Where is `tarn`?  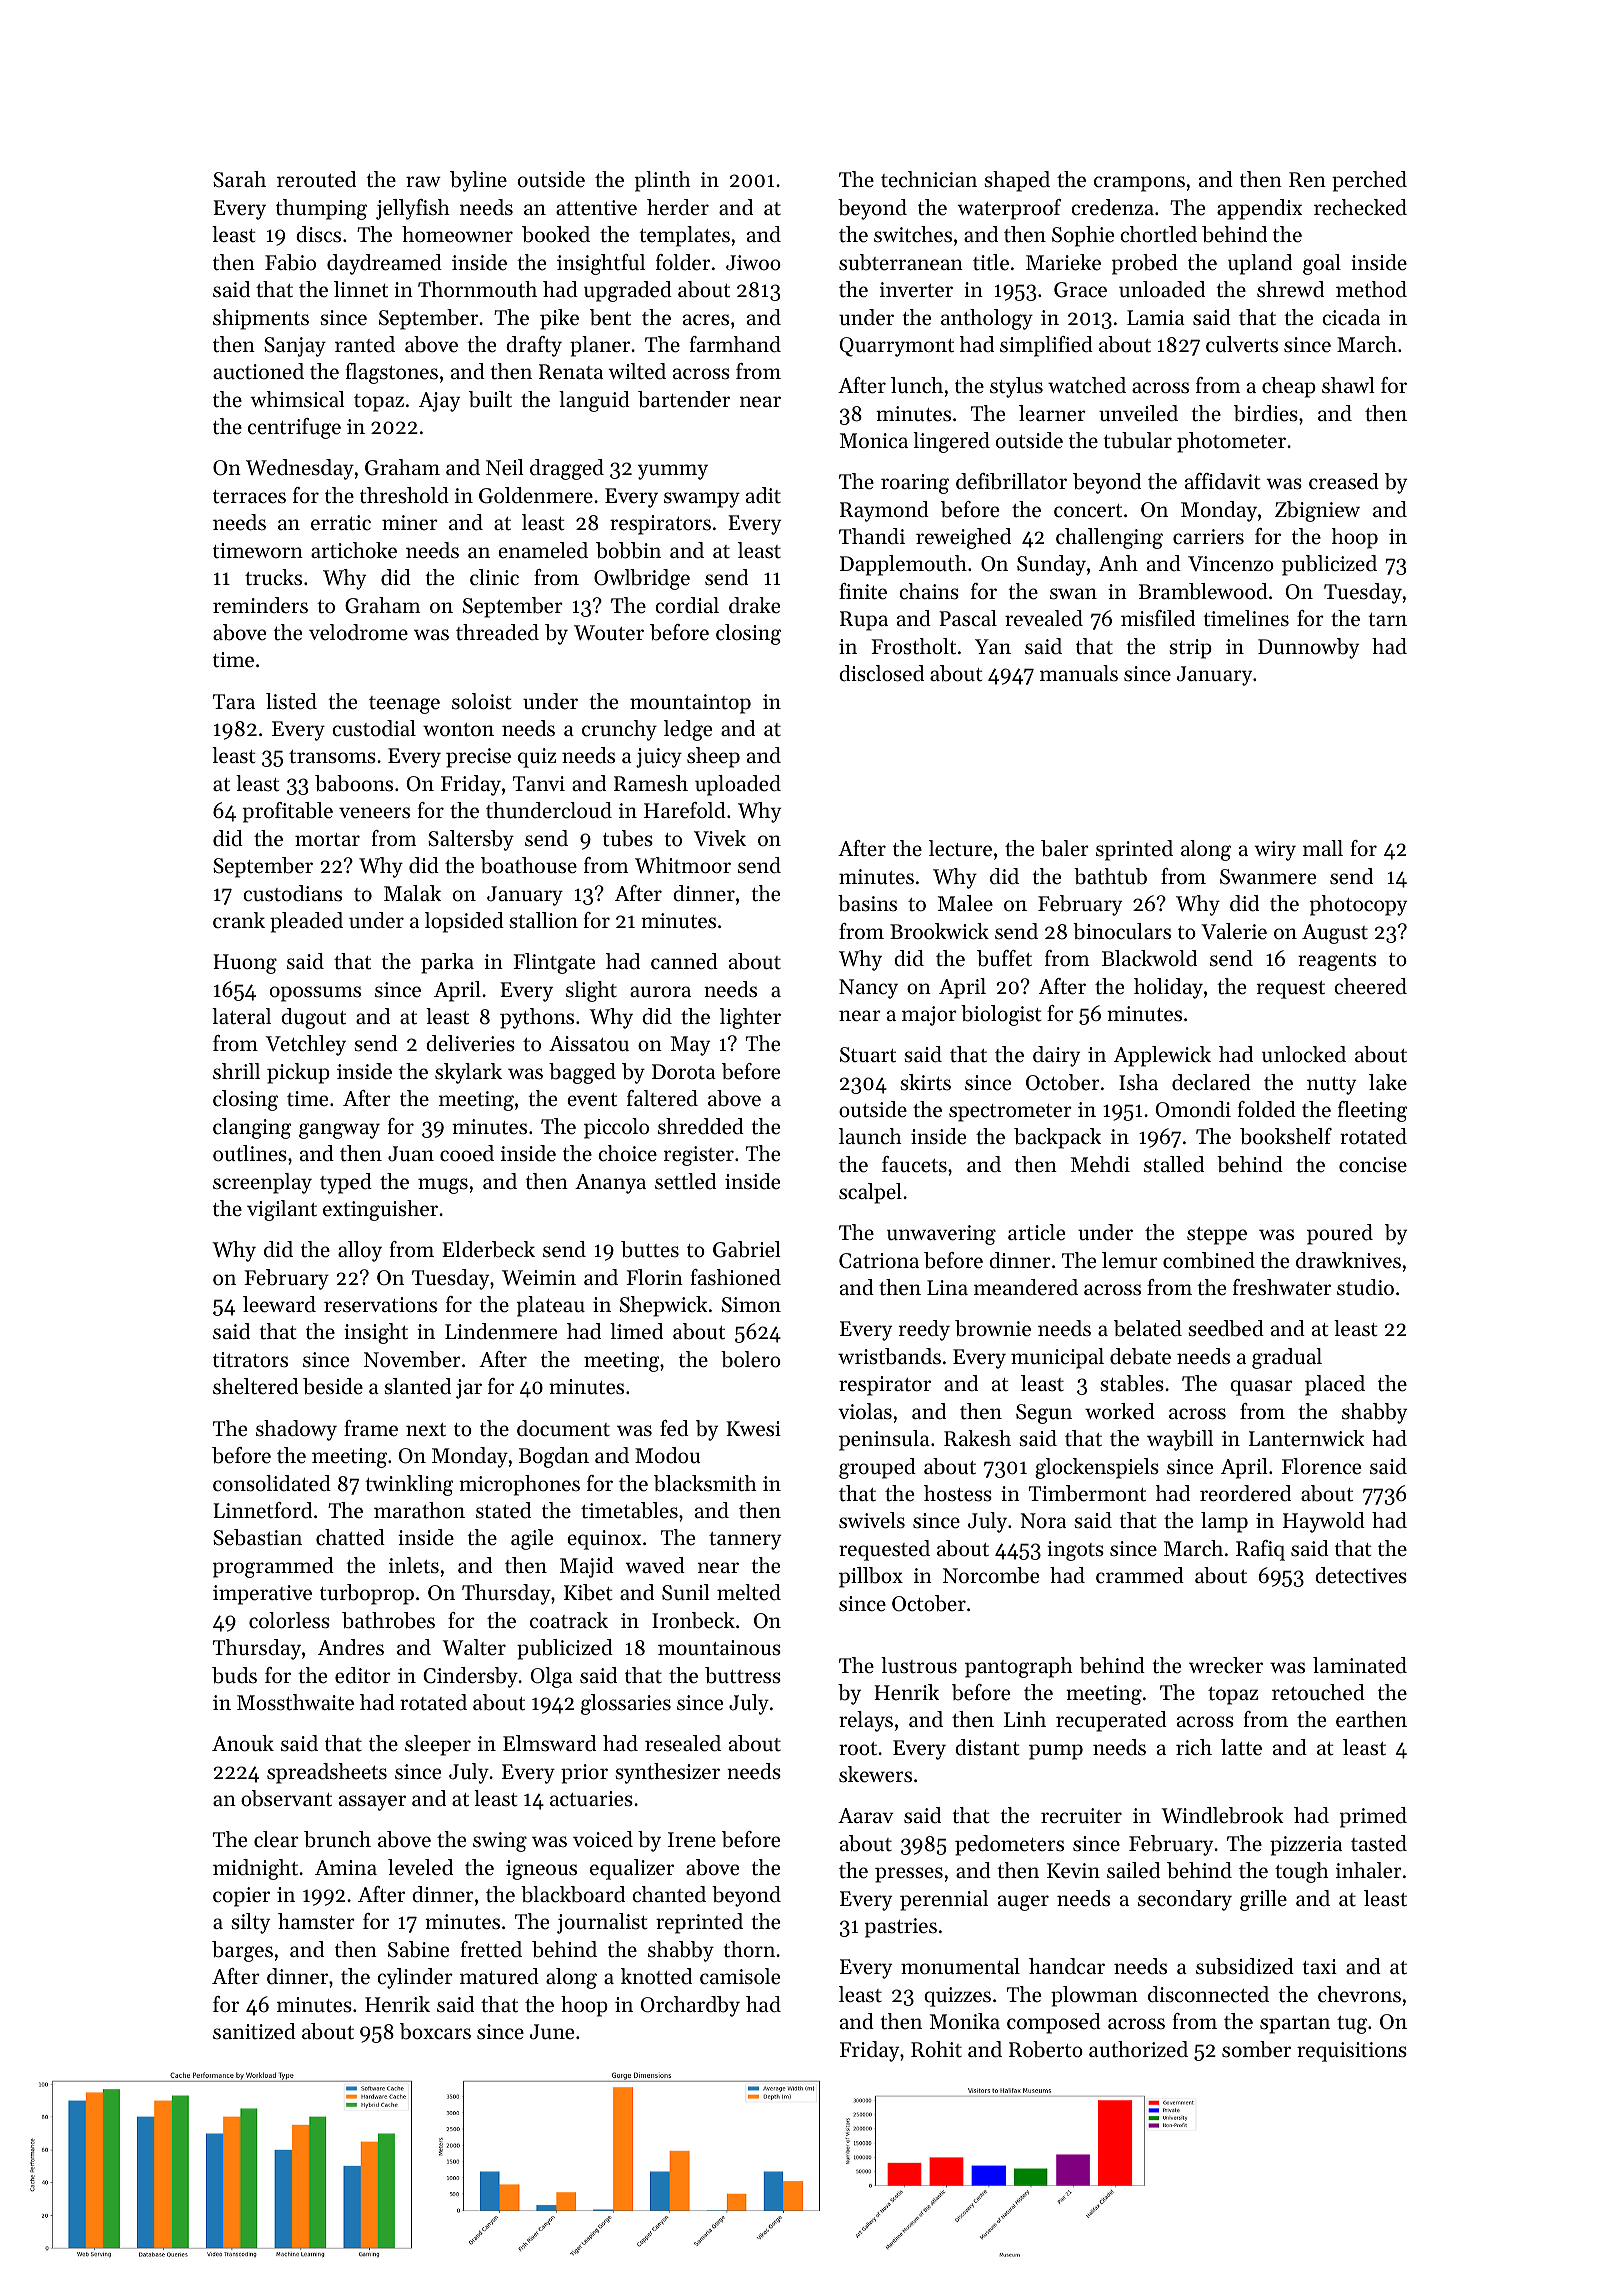 tarn is located at coordinates (1387, 620).
